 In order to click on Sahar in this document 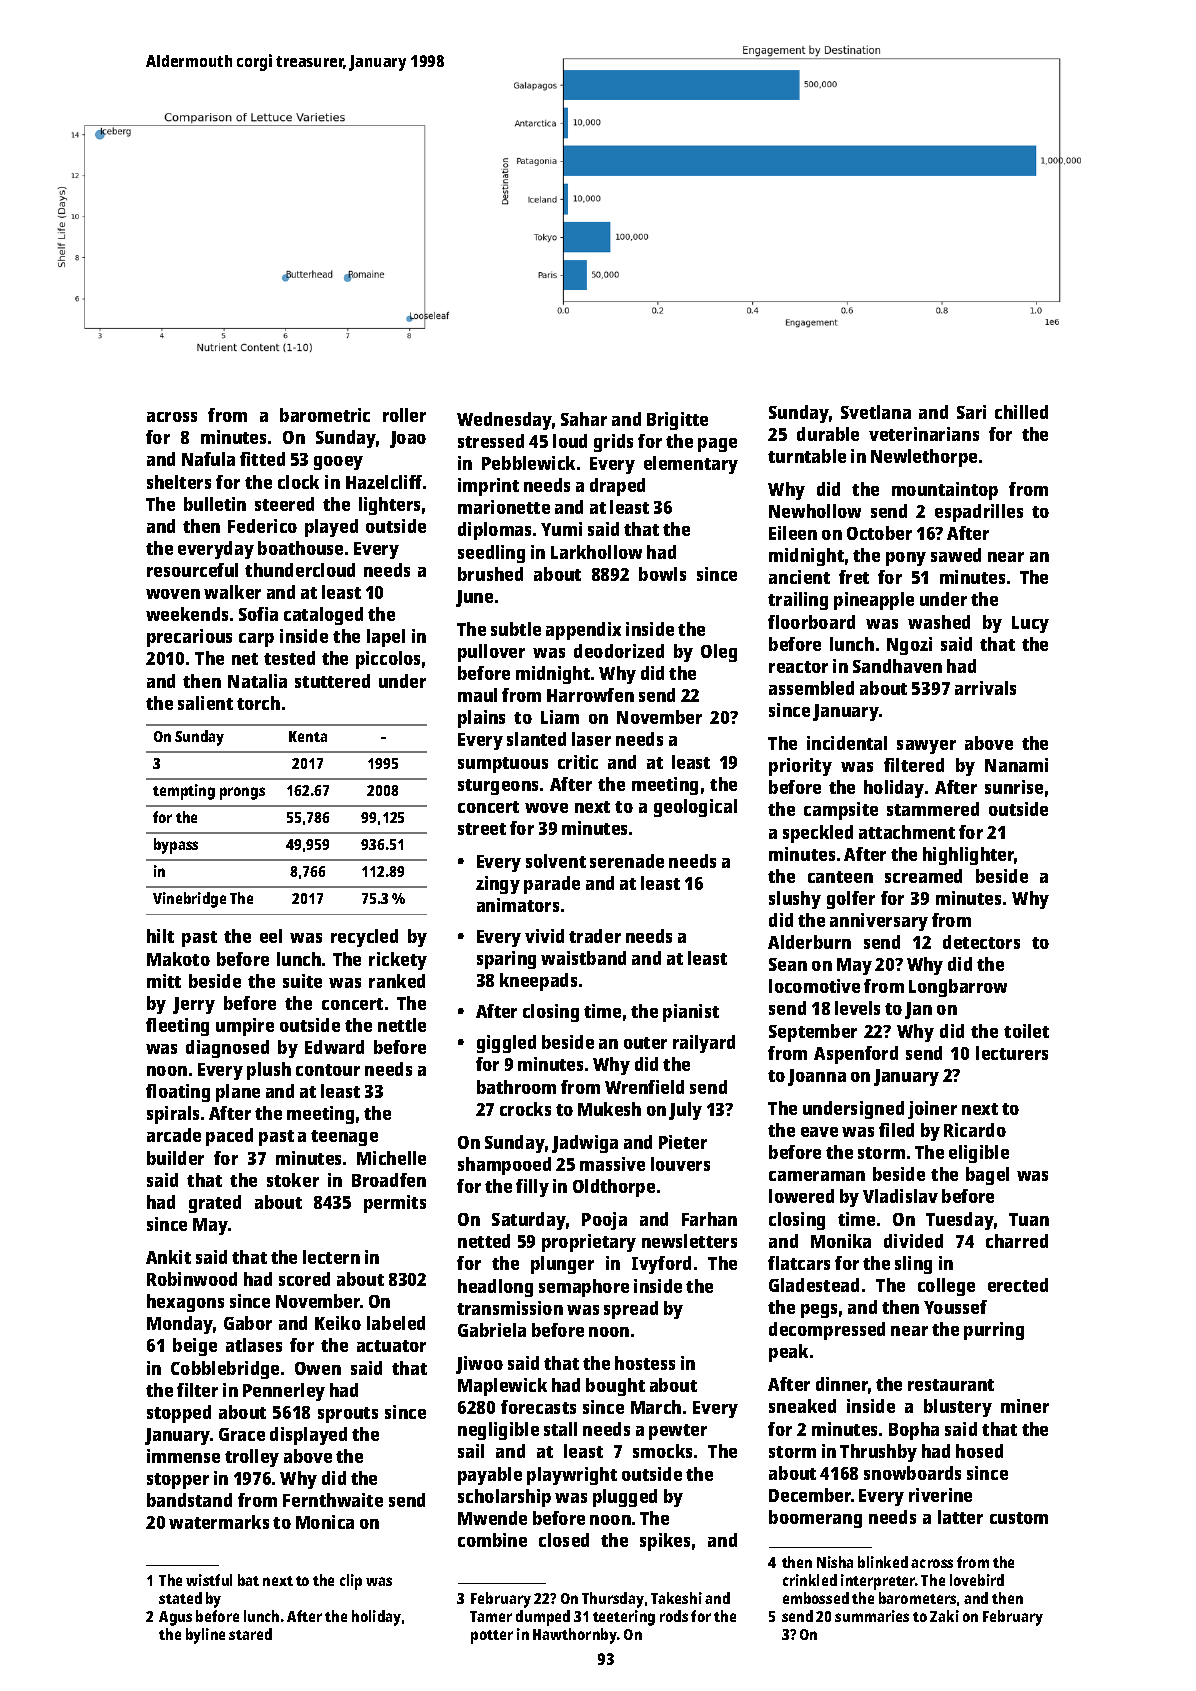, I will do `click(584, 419)`.
